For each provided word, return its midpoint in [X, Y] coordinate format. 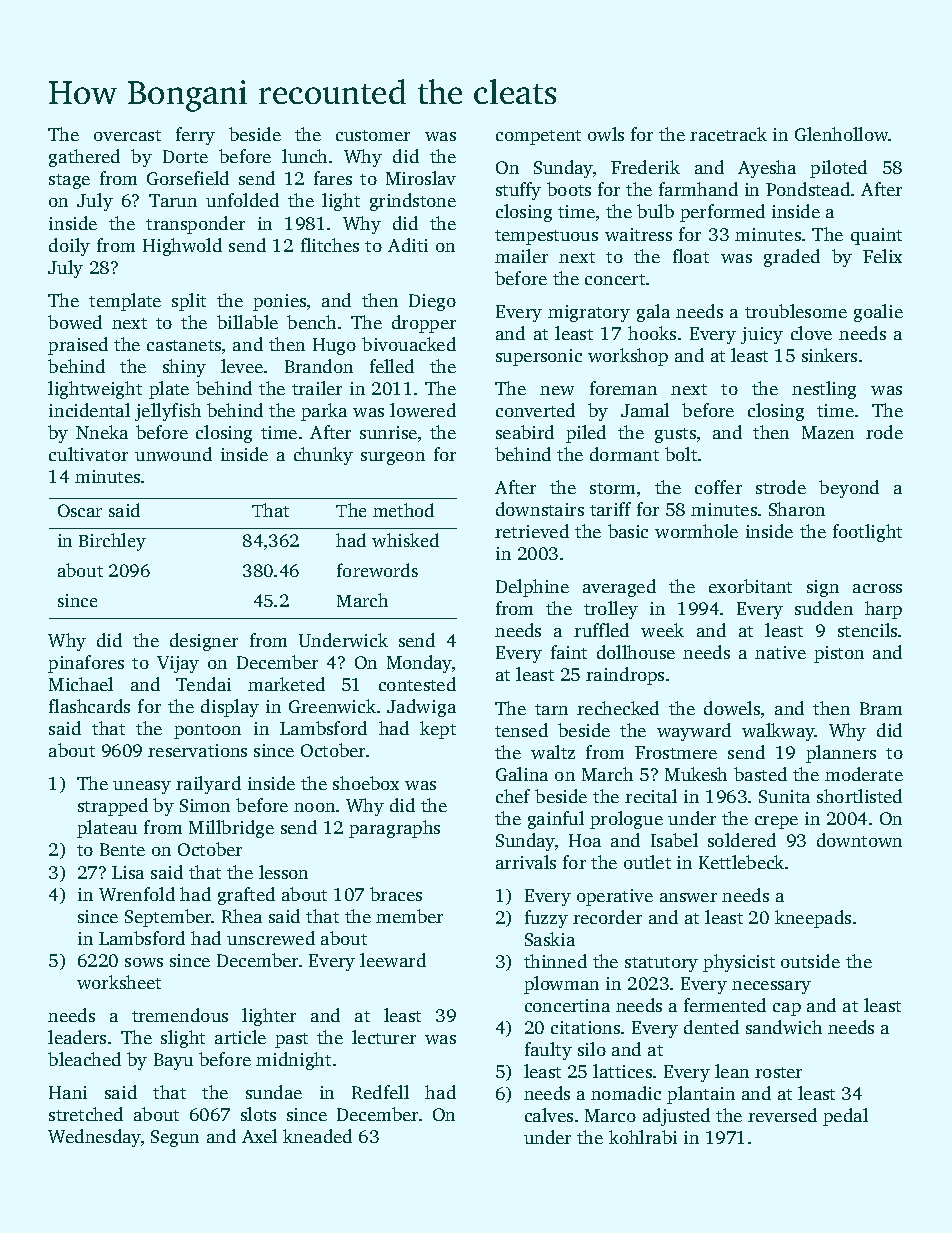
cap [787, 1009]
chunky [323, 456]
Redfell [380, 1092]
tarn [551, 709]
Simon [205, 805]
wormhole [696, 531]
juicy [762, 335]
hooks [652, 333]
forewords [377, 570]
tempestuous [546, 237]
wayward [694, 732]
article [240, 1037]
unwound [173, 454]
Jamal [645, 410]
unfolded [242, 200]
